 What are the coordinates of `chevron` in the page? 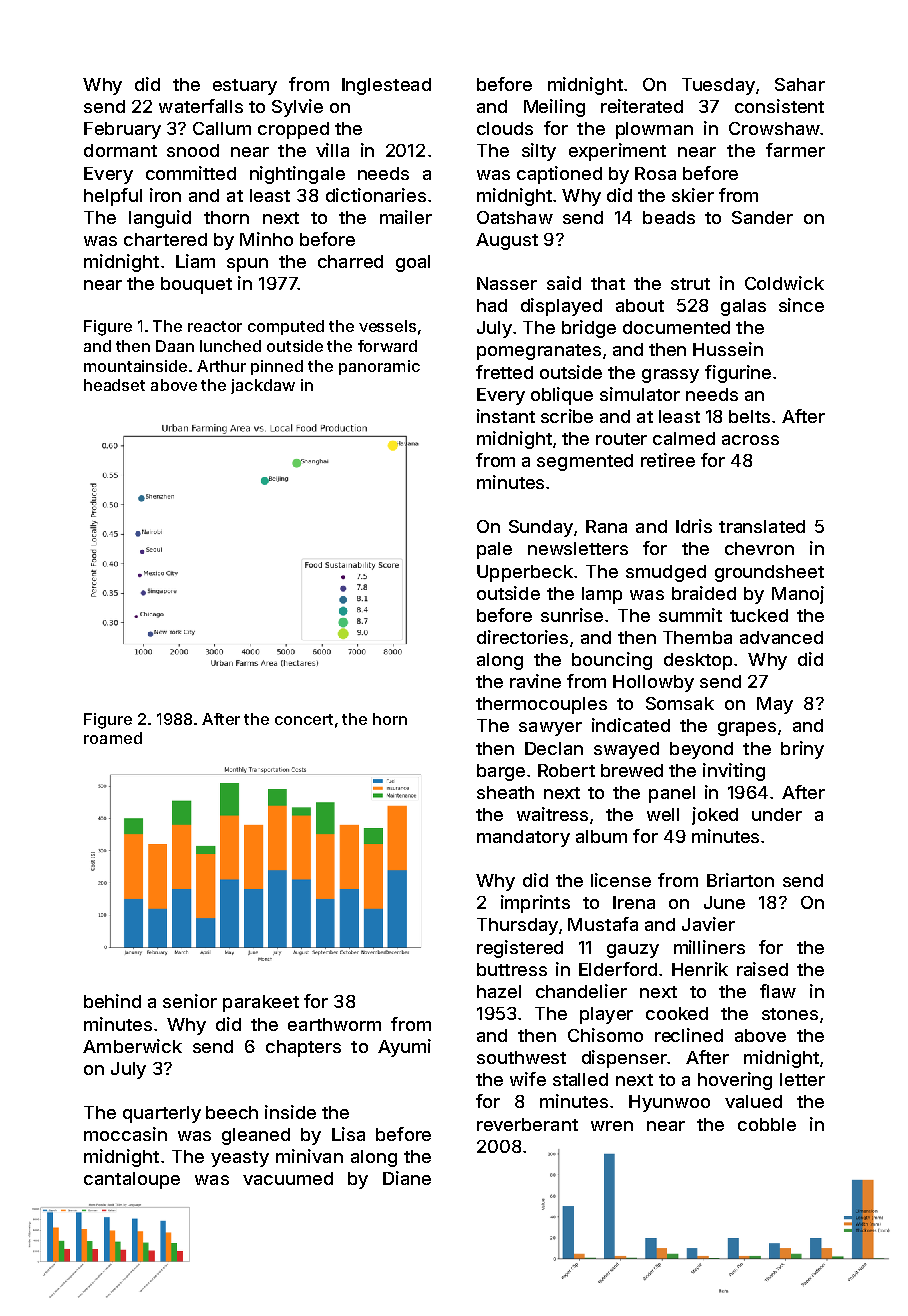 It's located at (759, 548).
